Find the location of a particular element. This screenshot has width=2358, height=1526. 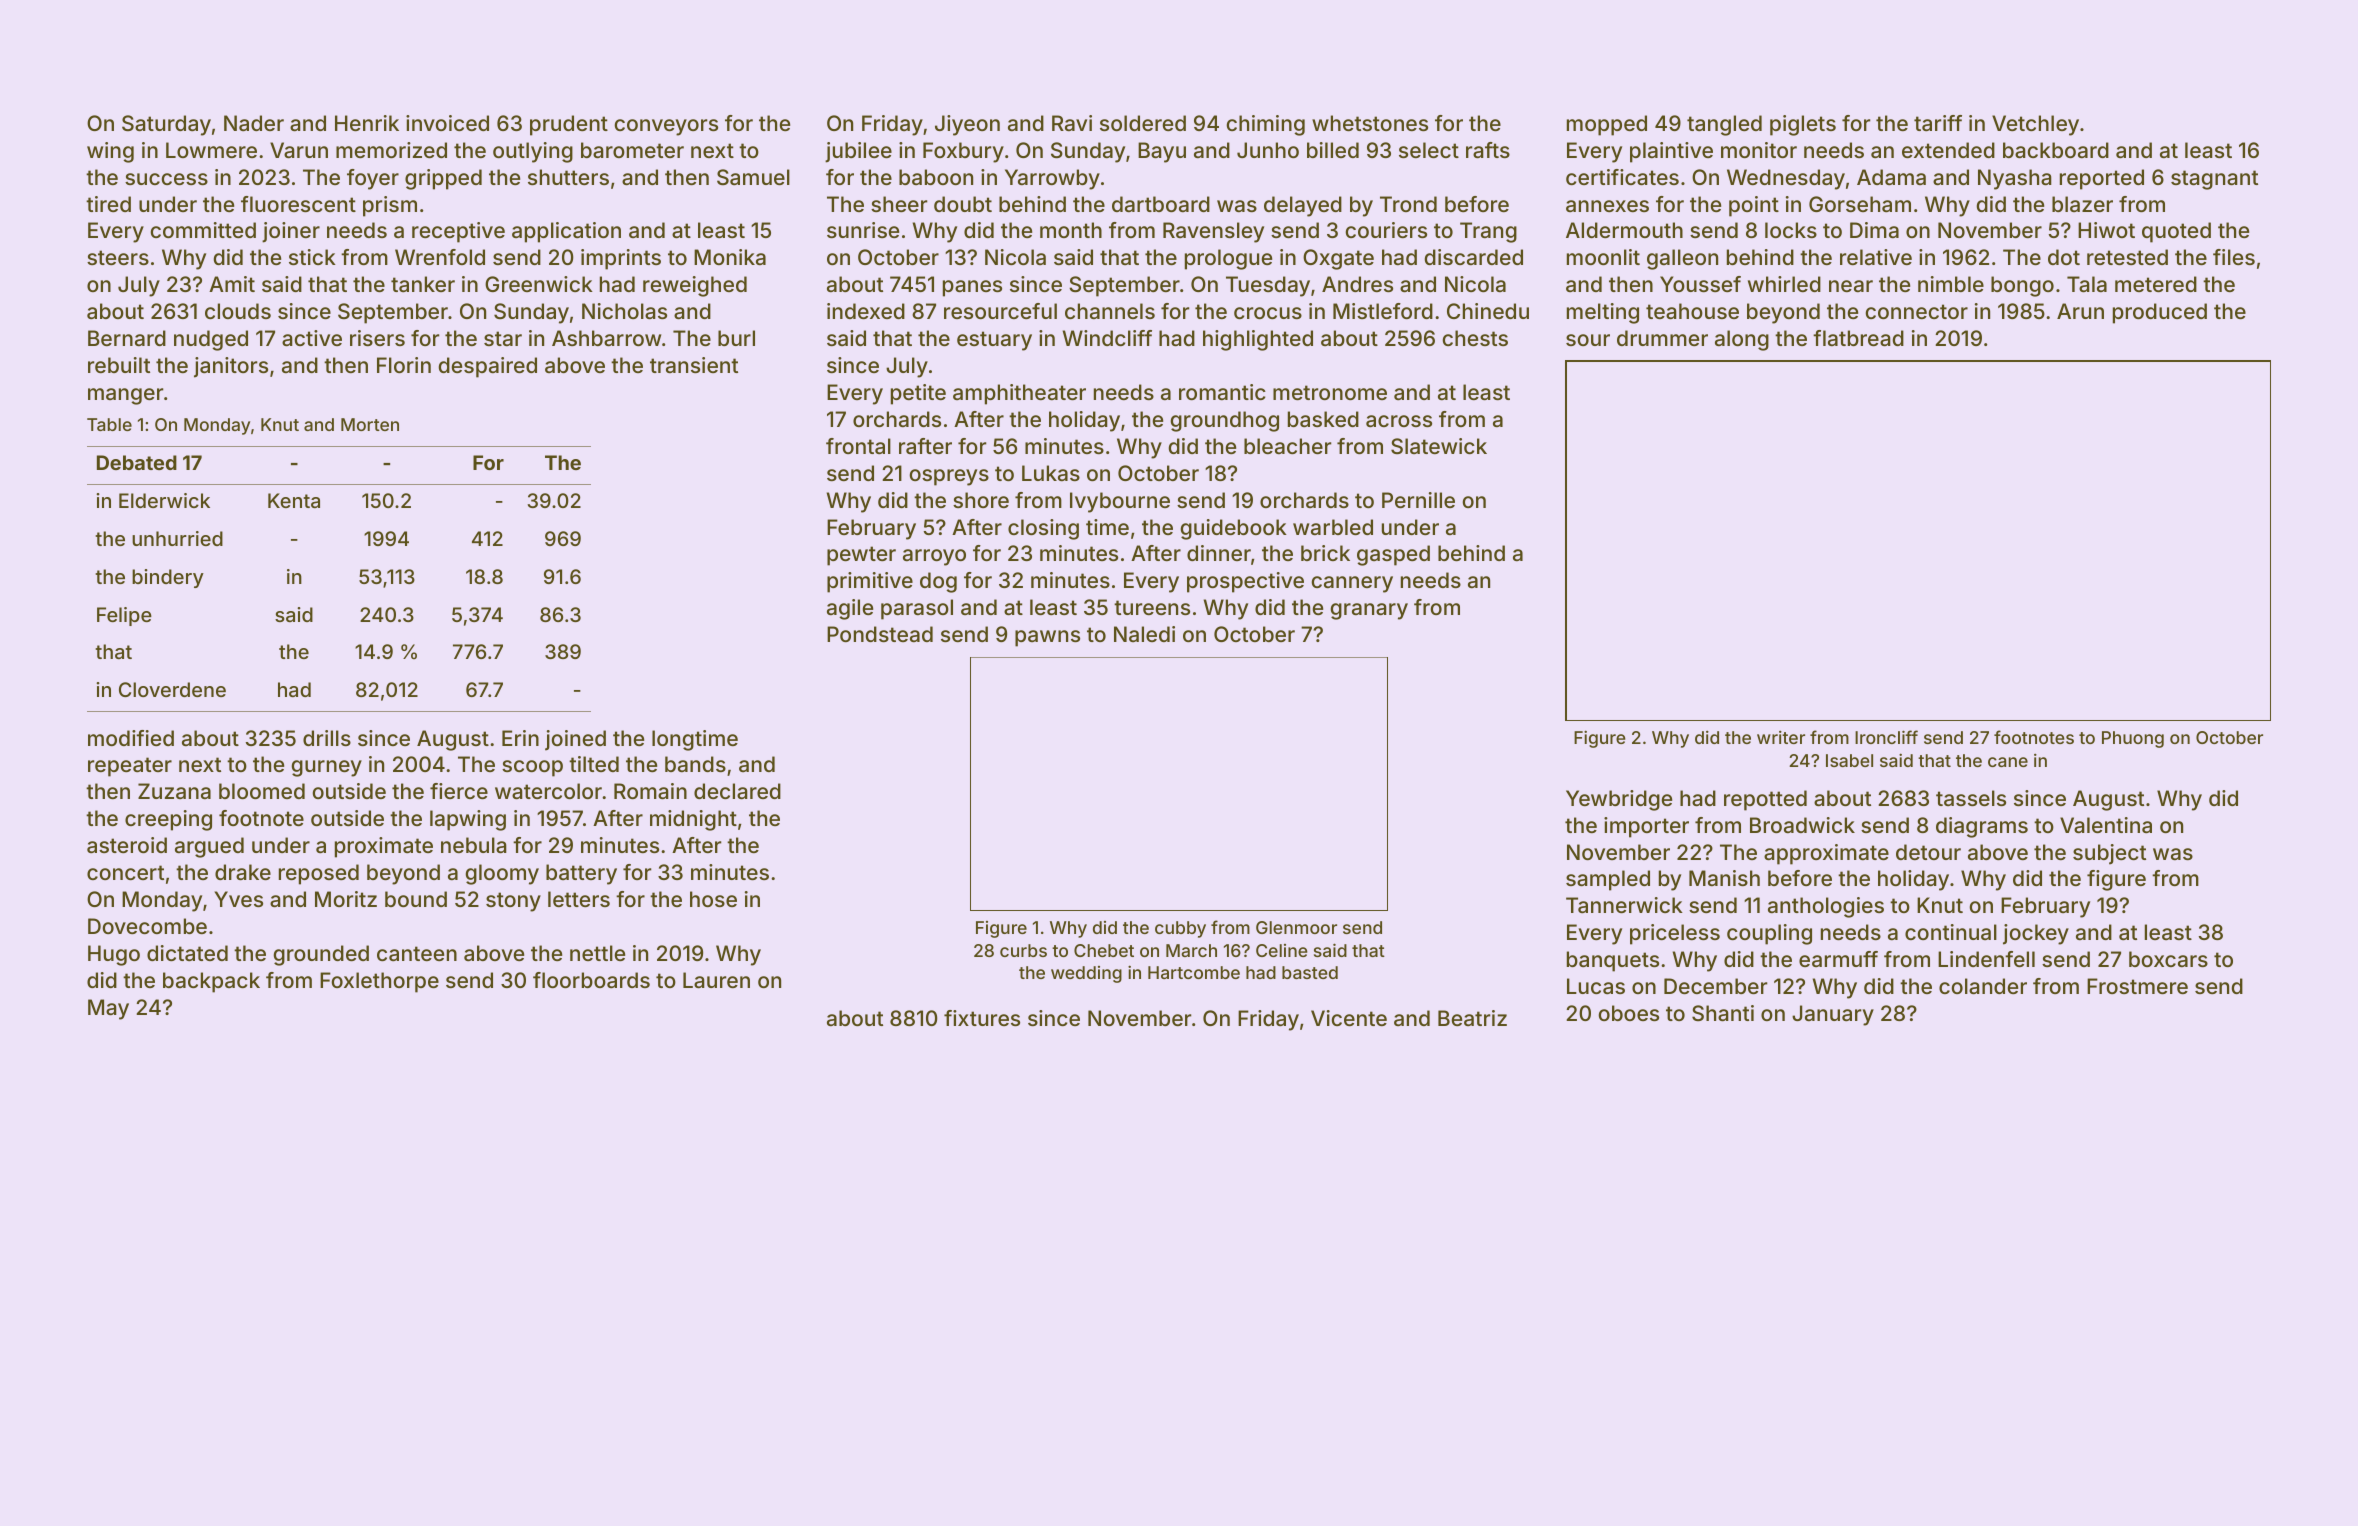

Erin is located at coordinates (520, 738).
